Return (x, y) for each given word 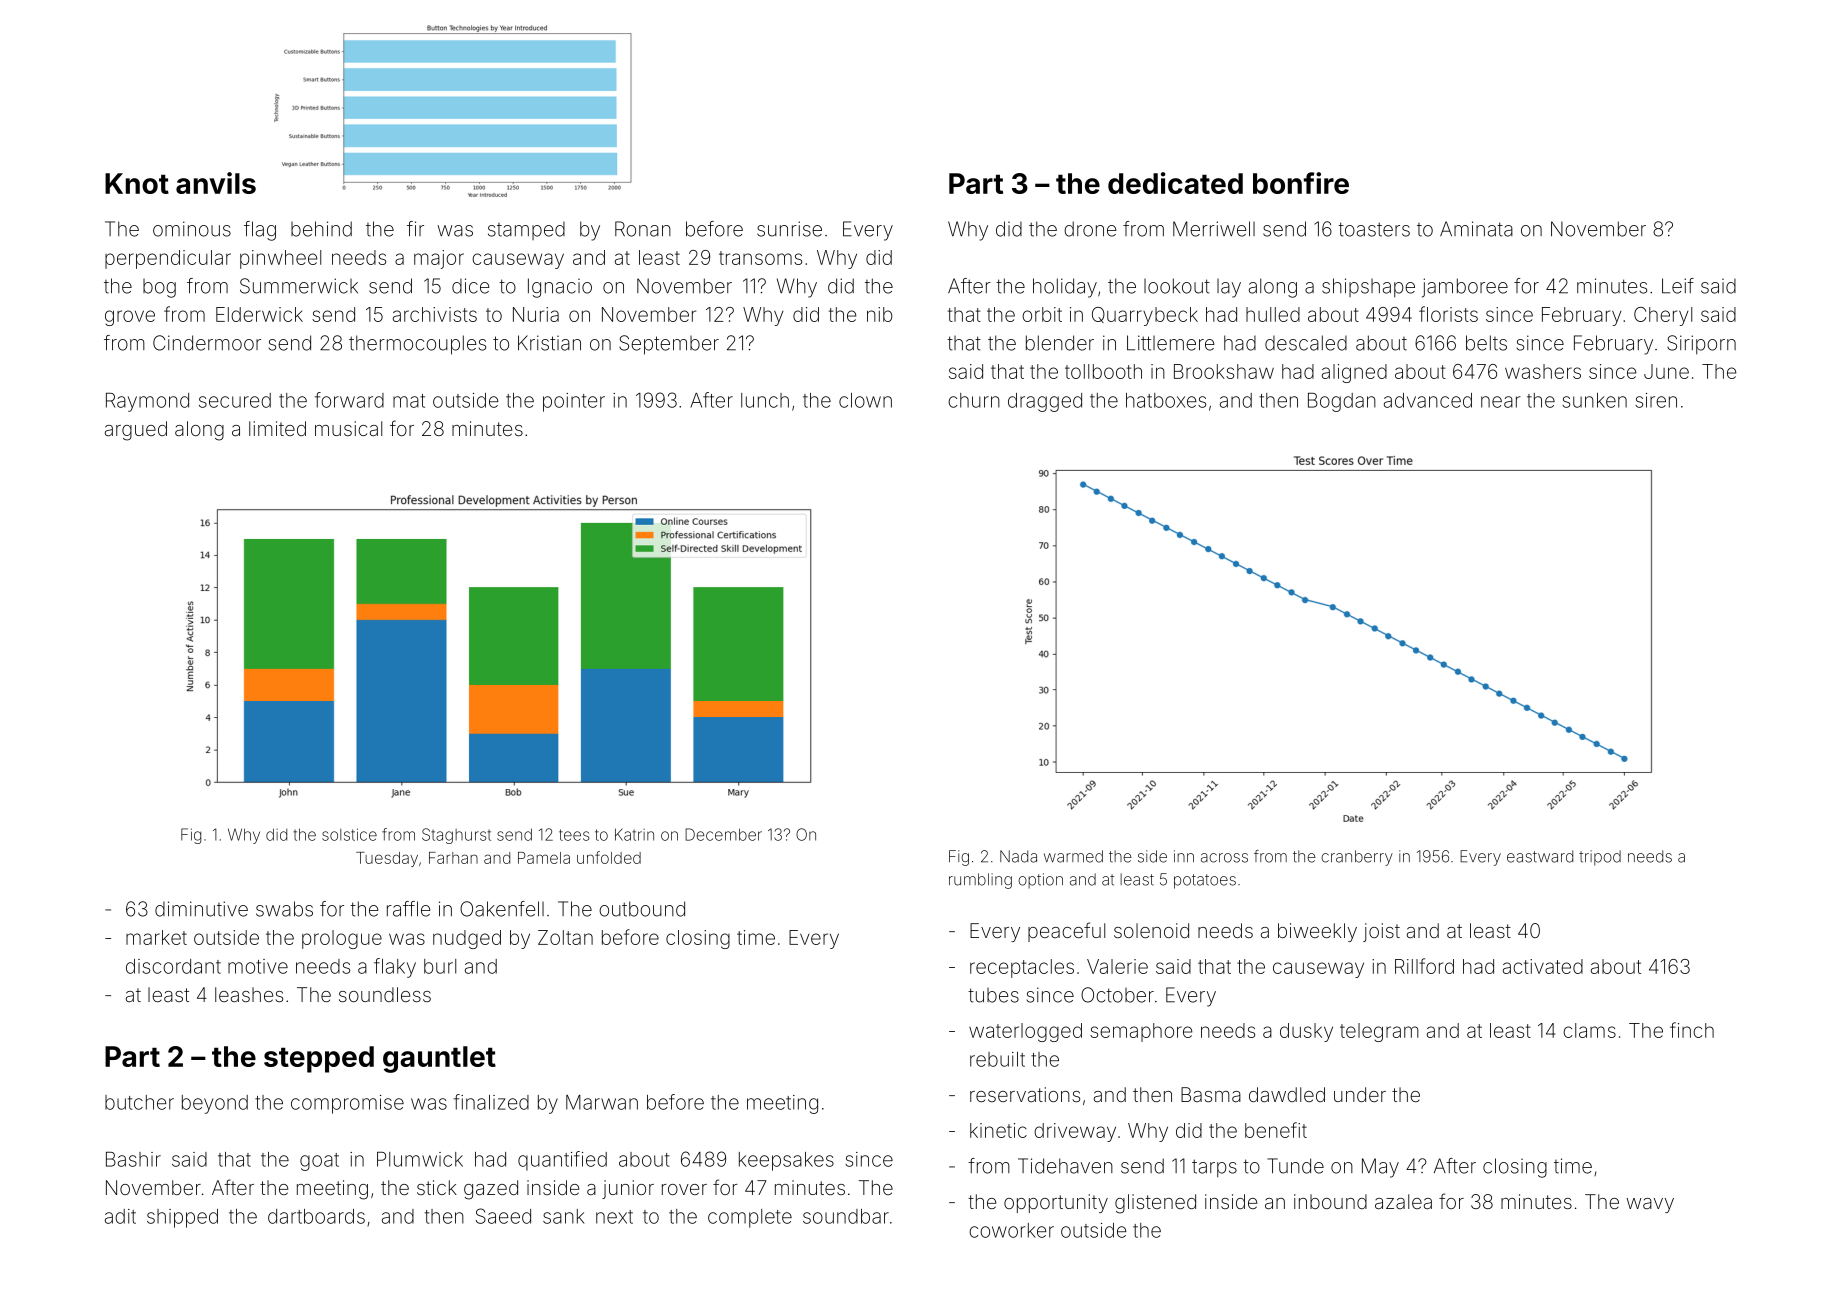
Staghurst (456, 836)
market (156, 937)
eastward (1540, 856)
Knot (137, 183)
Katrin (634, 834)
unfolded (609, 857)
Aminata (1476, 229)
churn (974, 400)
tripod (1600, 858)
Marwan (602, 1102)
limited (277, 428)
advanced (1428, 400)
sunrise (789, 229)
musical (348, 428)
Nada (1018, 856)
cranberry (1357, 858)
